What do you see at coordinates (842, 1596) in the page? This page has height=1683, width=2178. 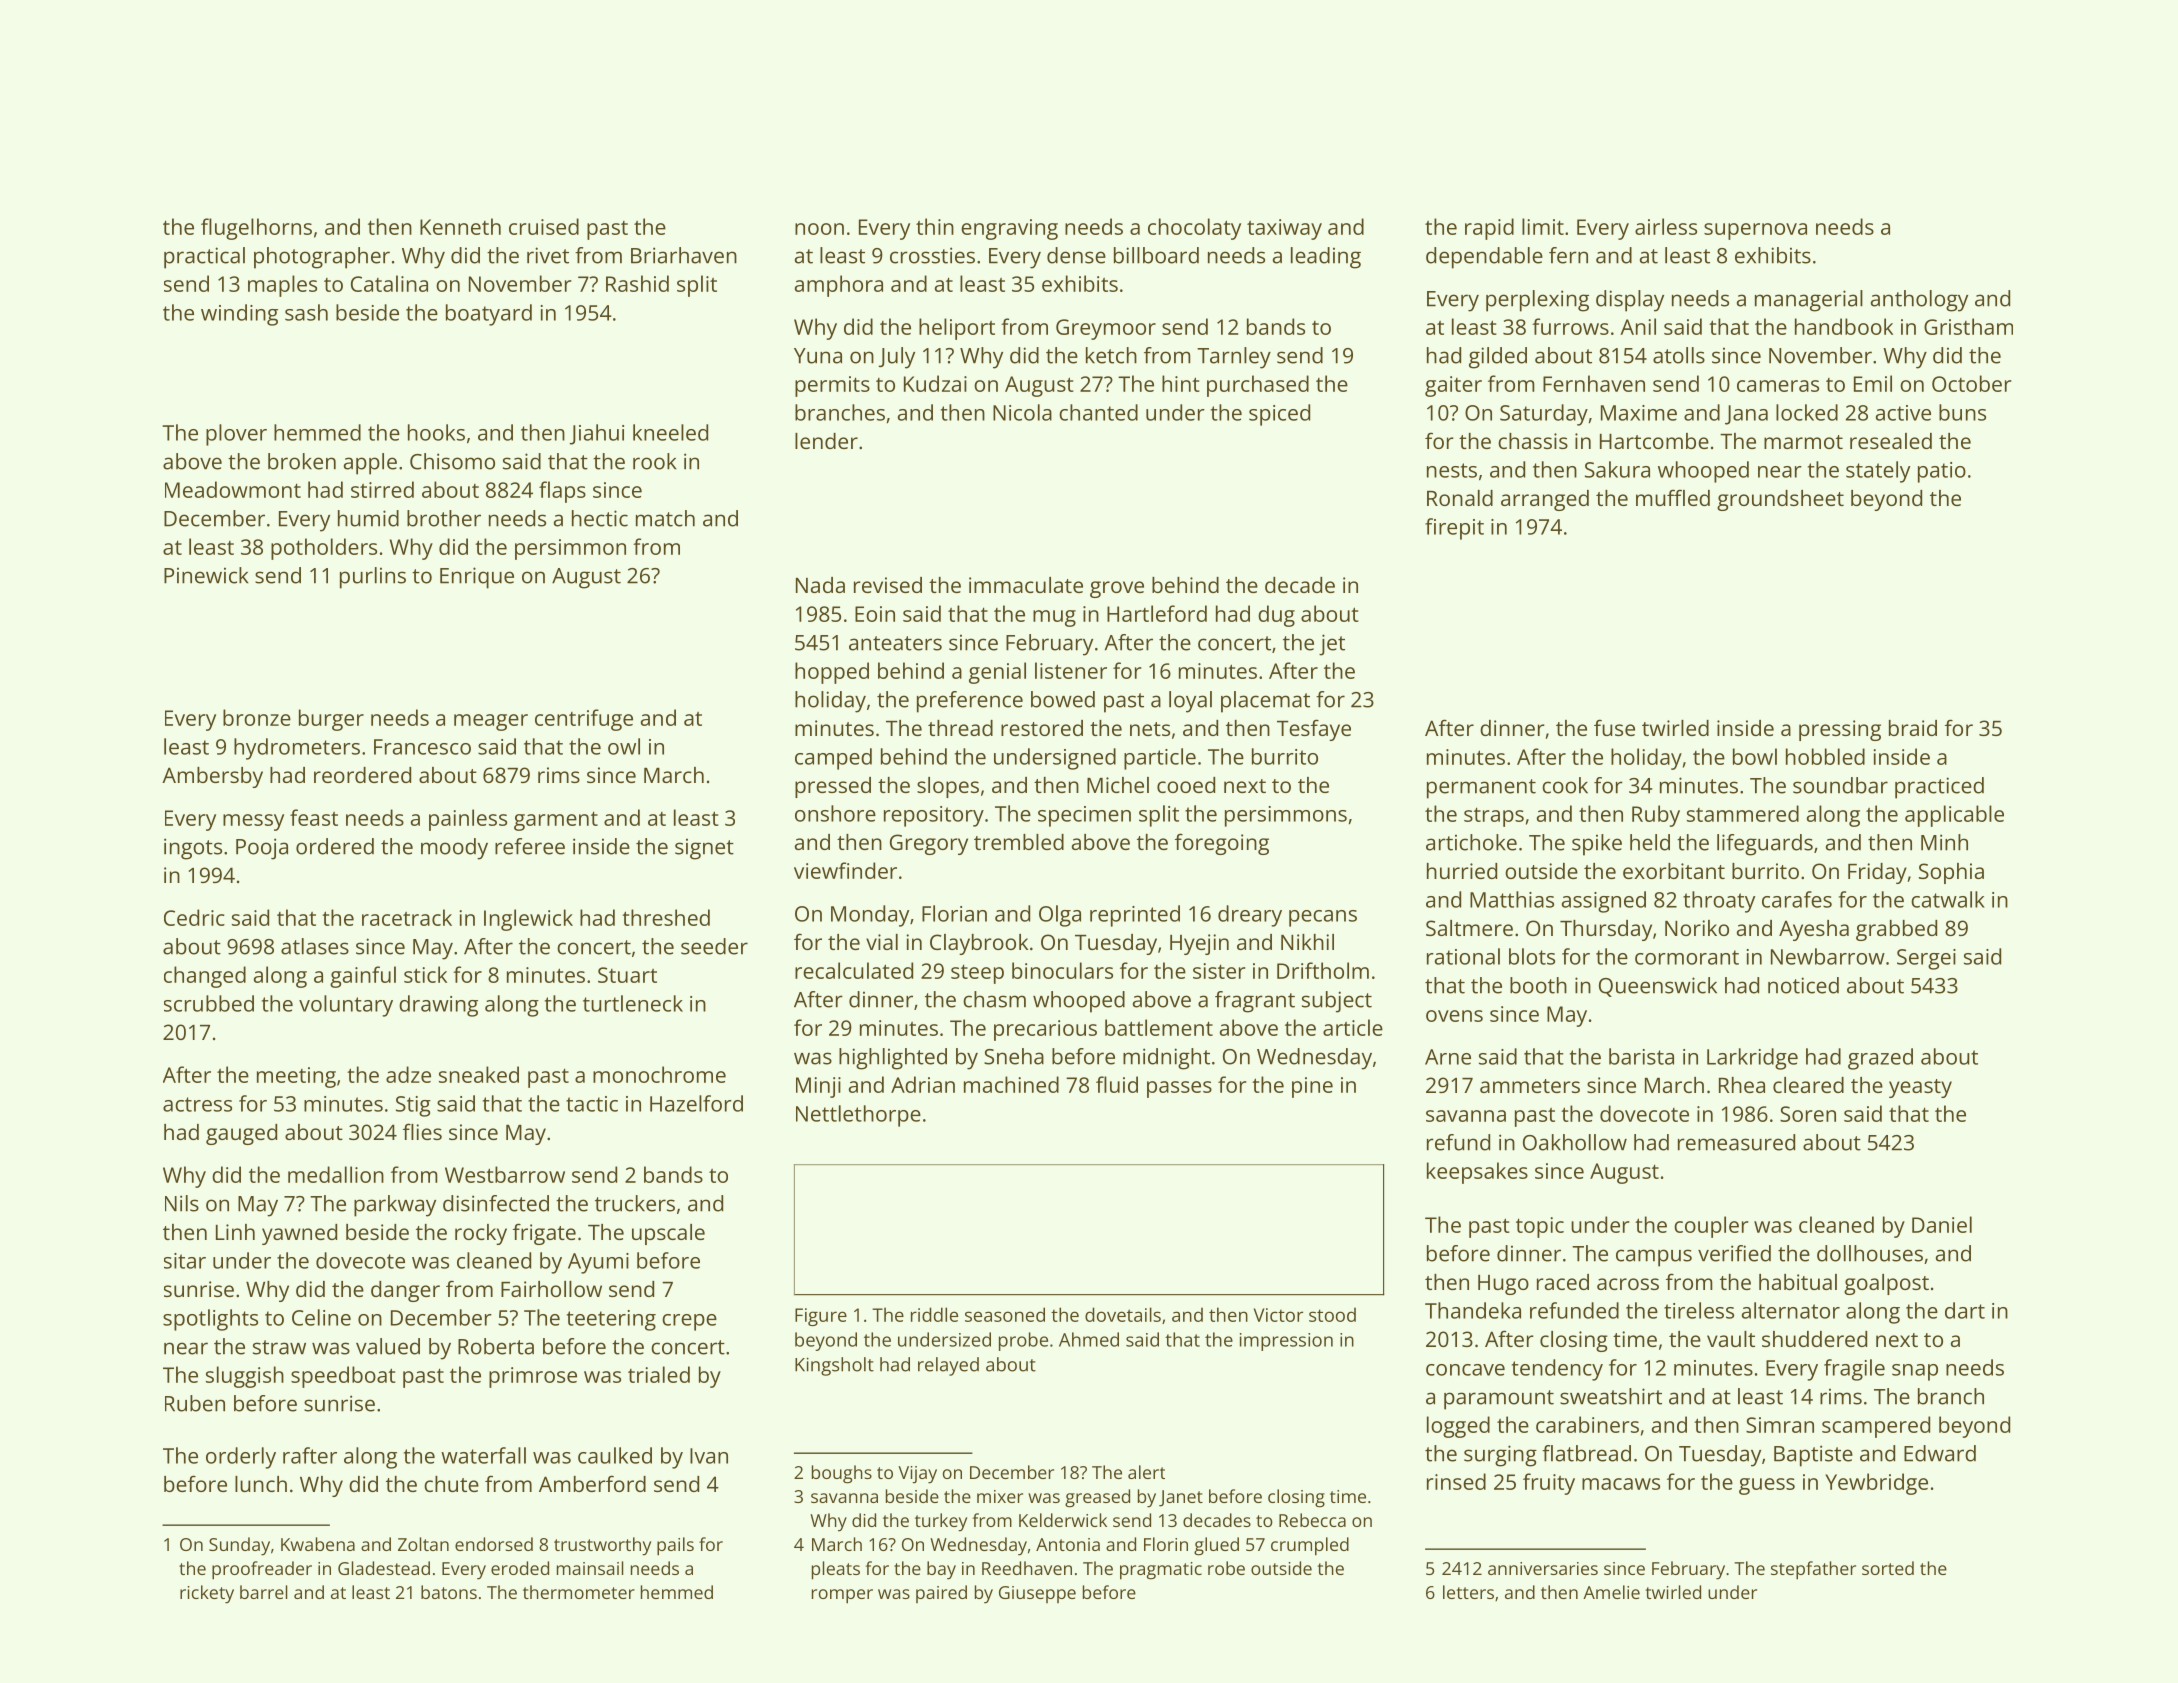 I see `romper` at bounding box center [842, 1596].
